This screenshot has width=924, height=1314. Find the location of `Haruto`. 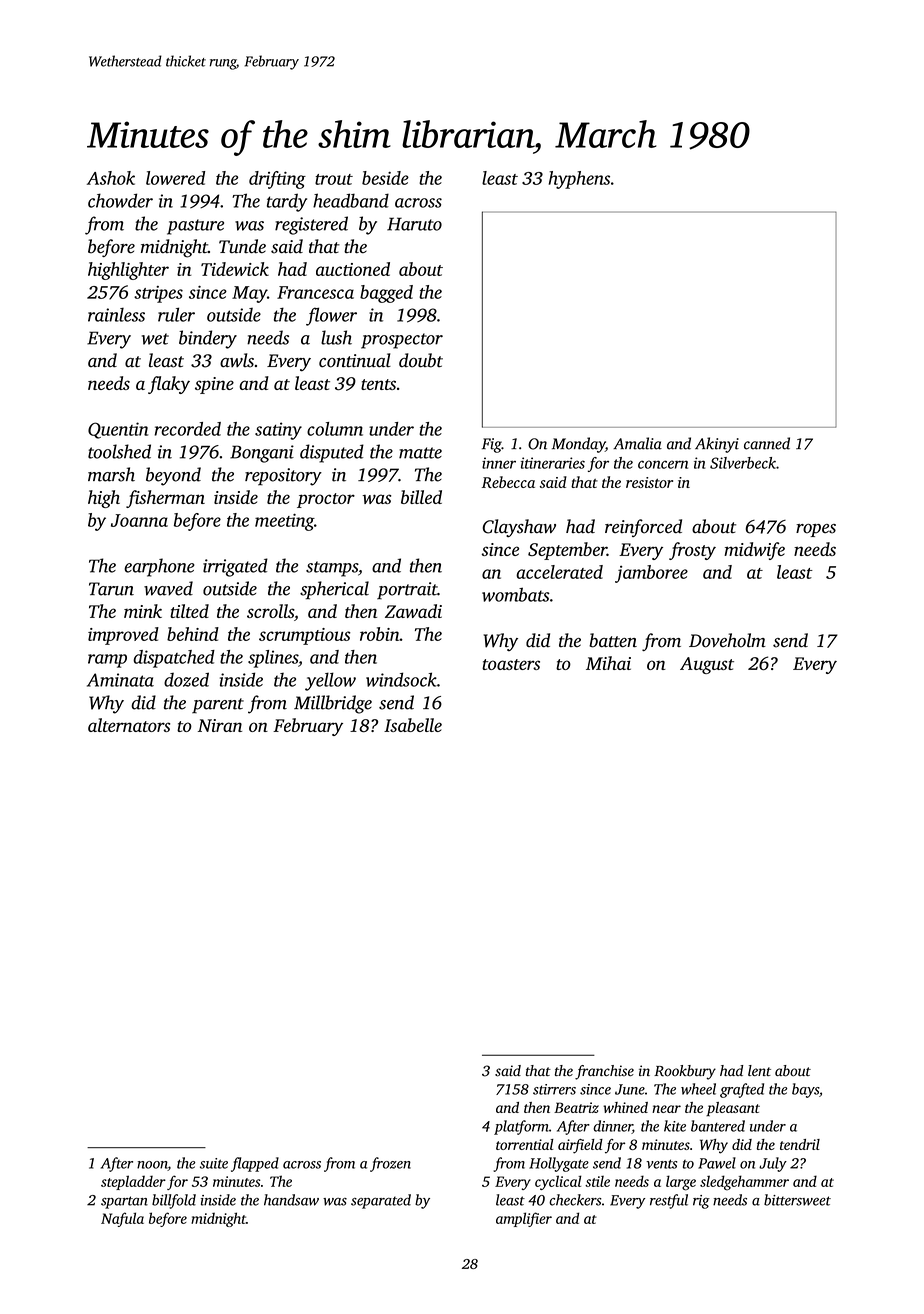

Haruto is located at coordinates (414, 224).
